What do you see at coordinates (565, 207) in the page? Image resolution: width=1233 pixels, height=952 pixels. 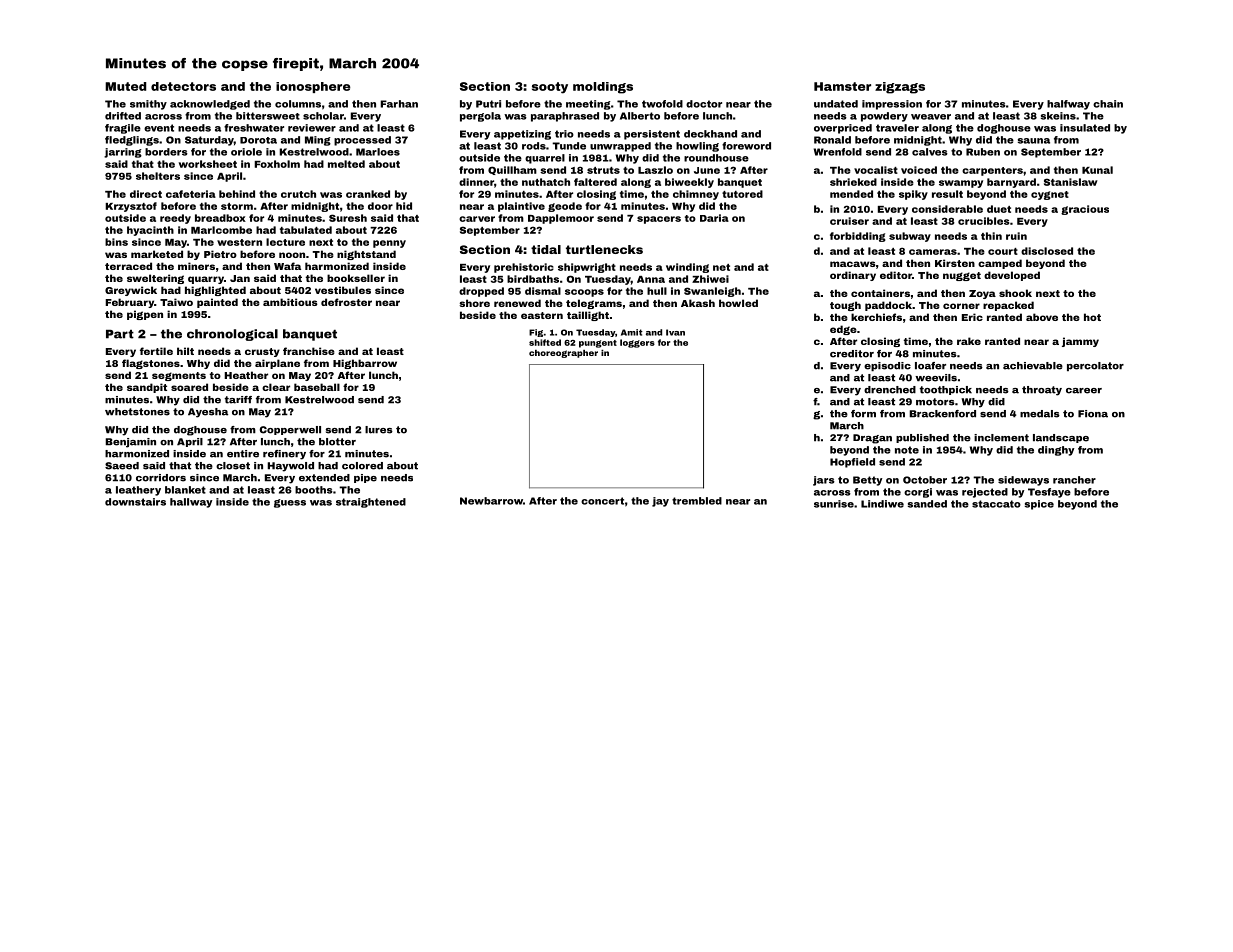 I see `geode` at bounding box center [565, 207].
